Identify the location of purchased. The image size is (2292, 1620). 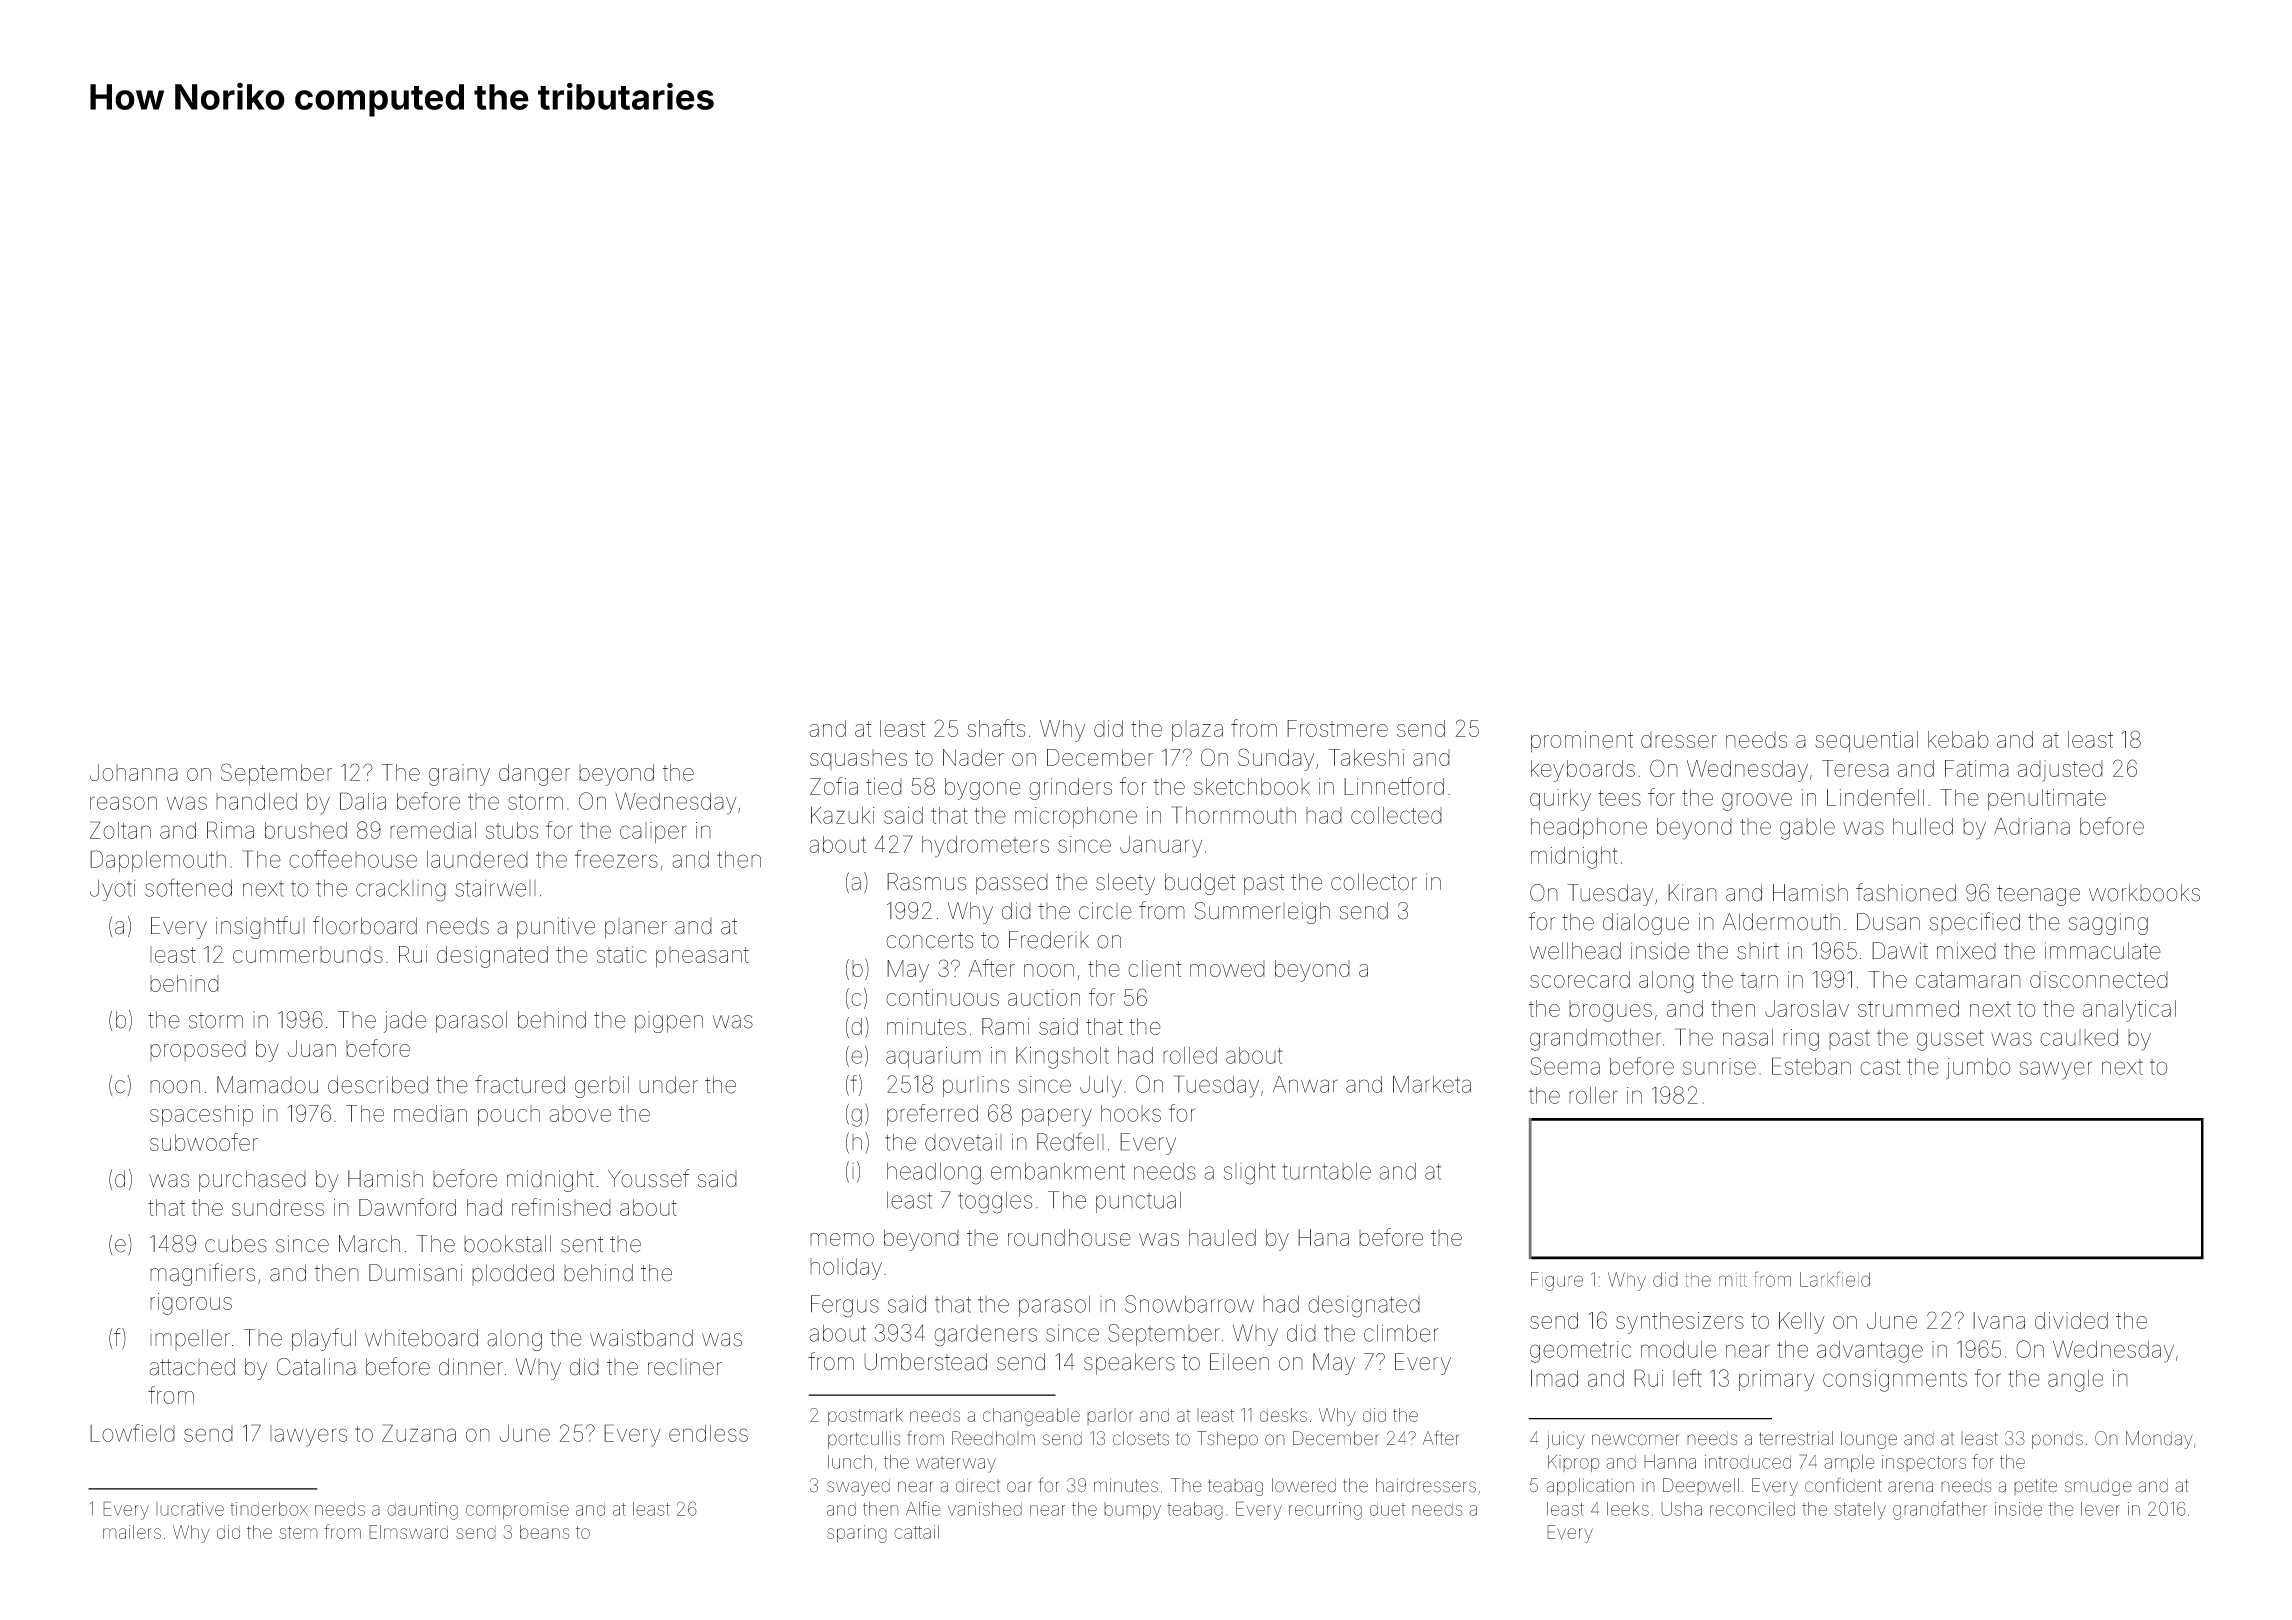
(252, 1181).
